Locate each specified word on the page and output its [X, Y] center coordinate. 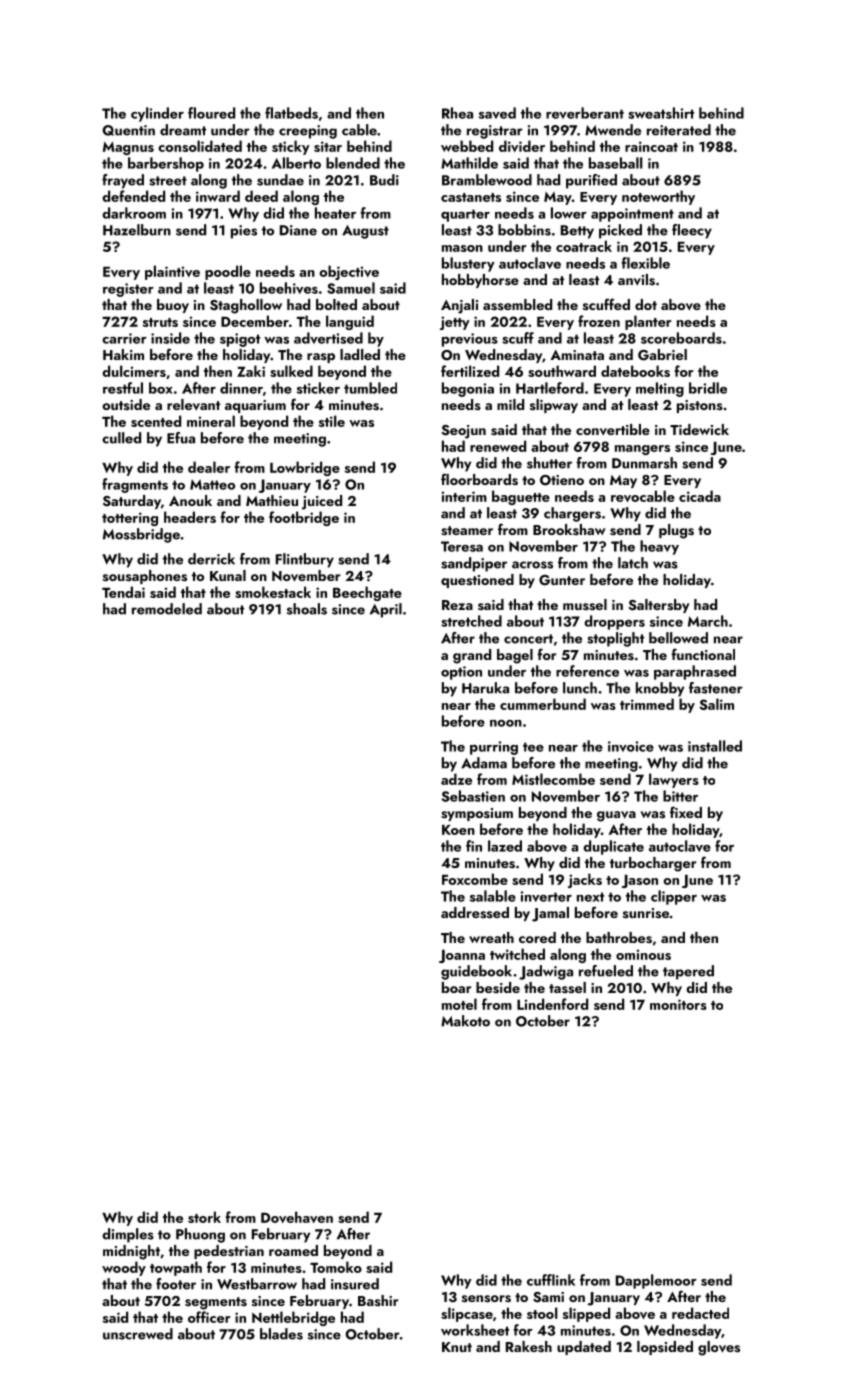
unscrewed [138, 1334]
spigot [240, 340]
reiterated [679, 130]
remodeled [167, 609]
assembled [517, 305]
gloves [719, 1348]
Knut [457, 1347]
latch [633, 563]
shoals [307, 609]
